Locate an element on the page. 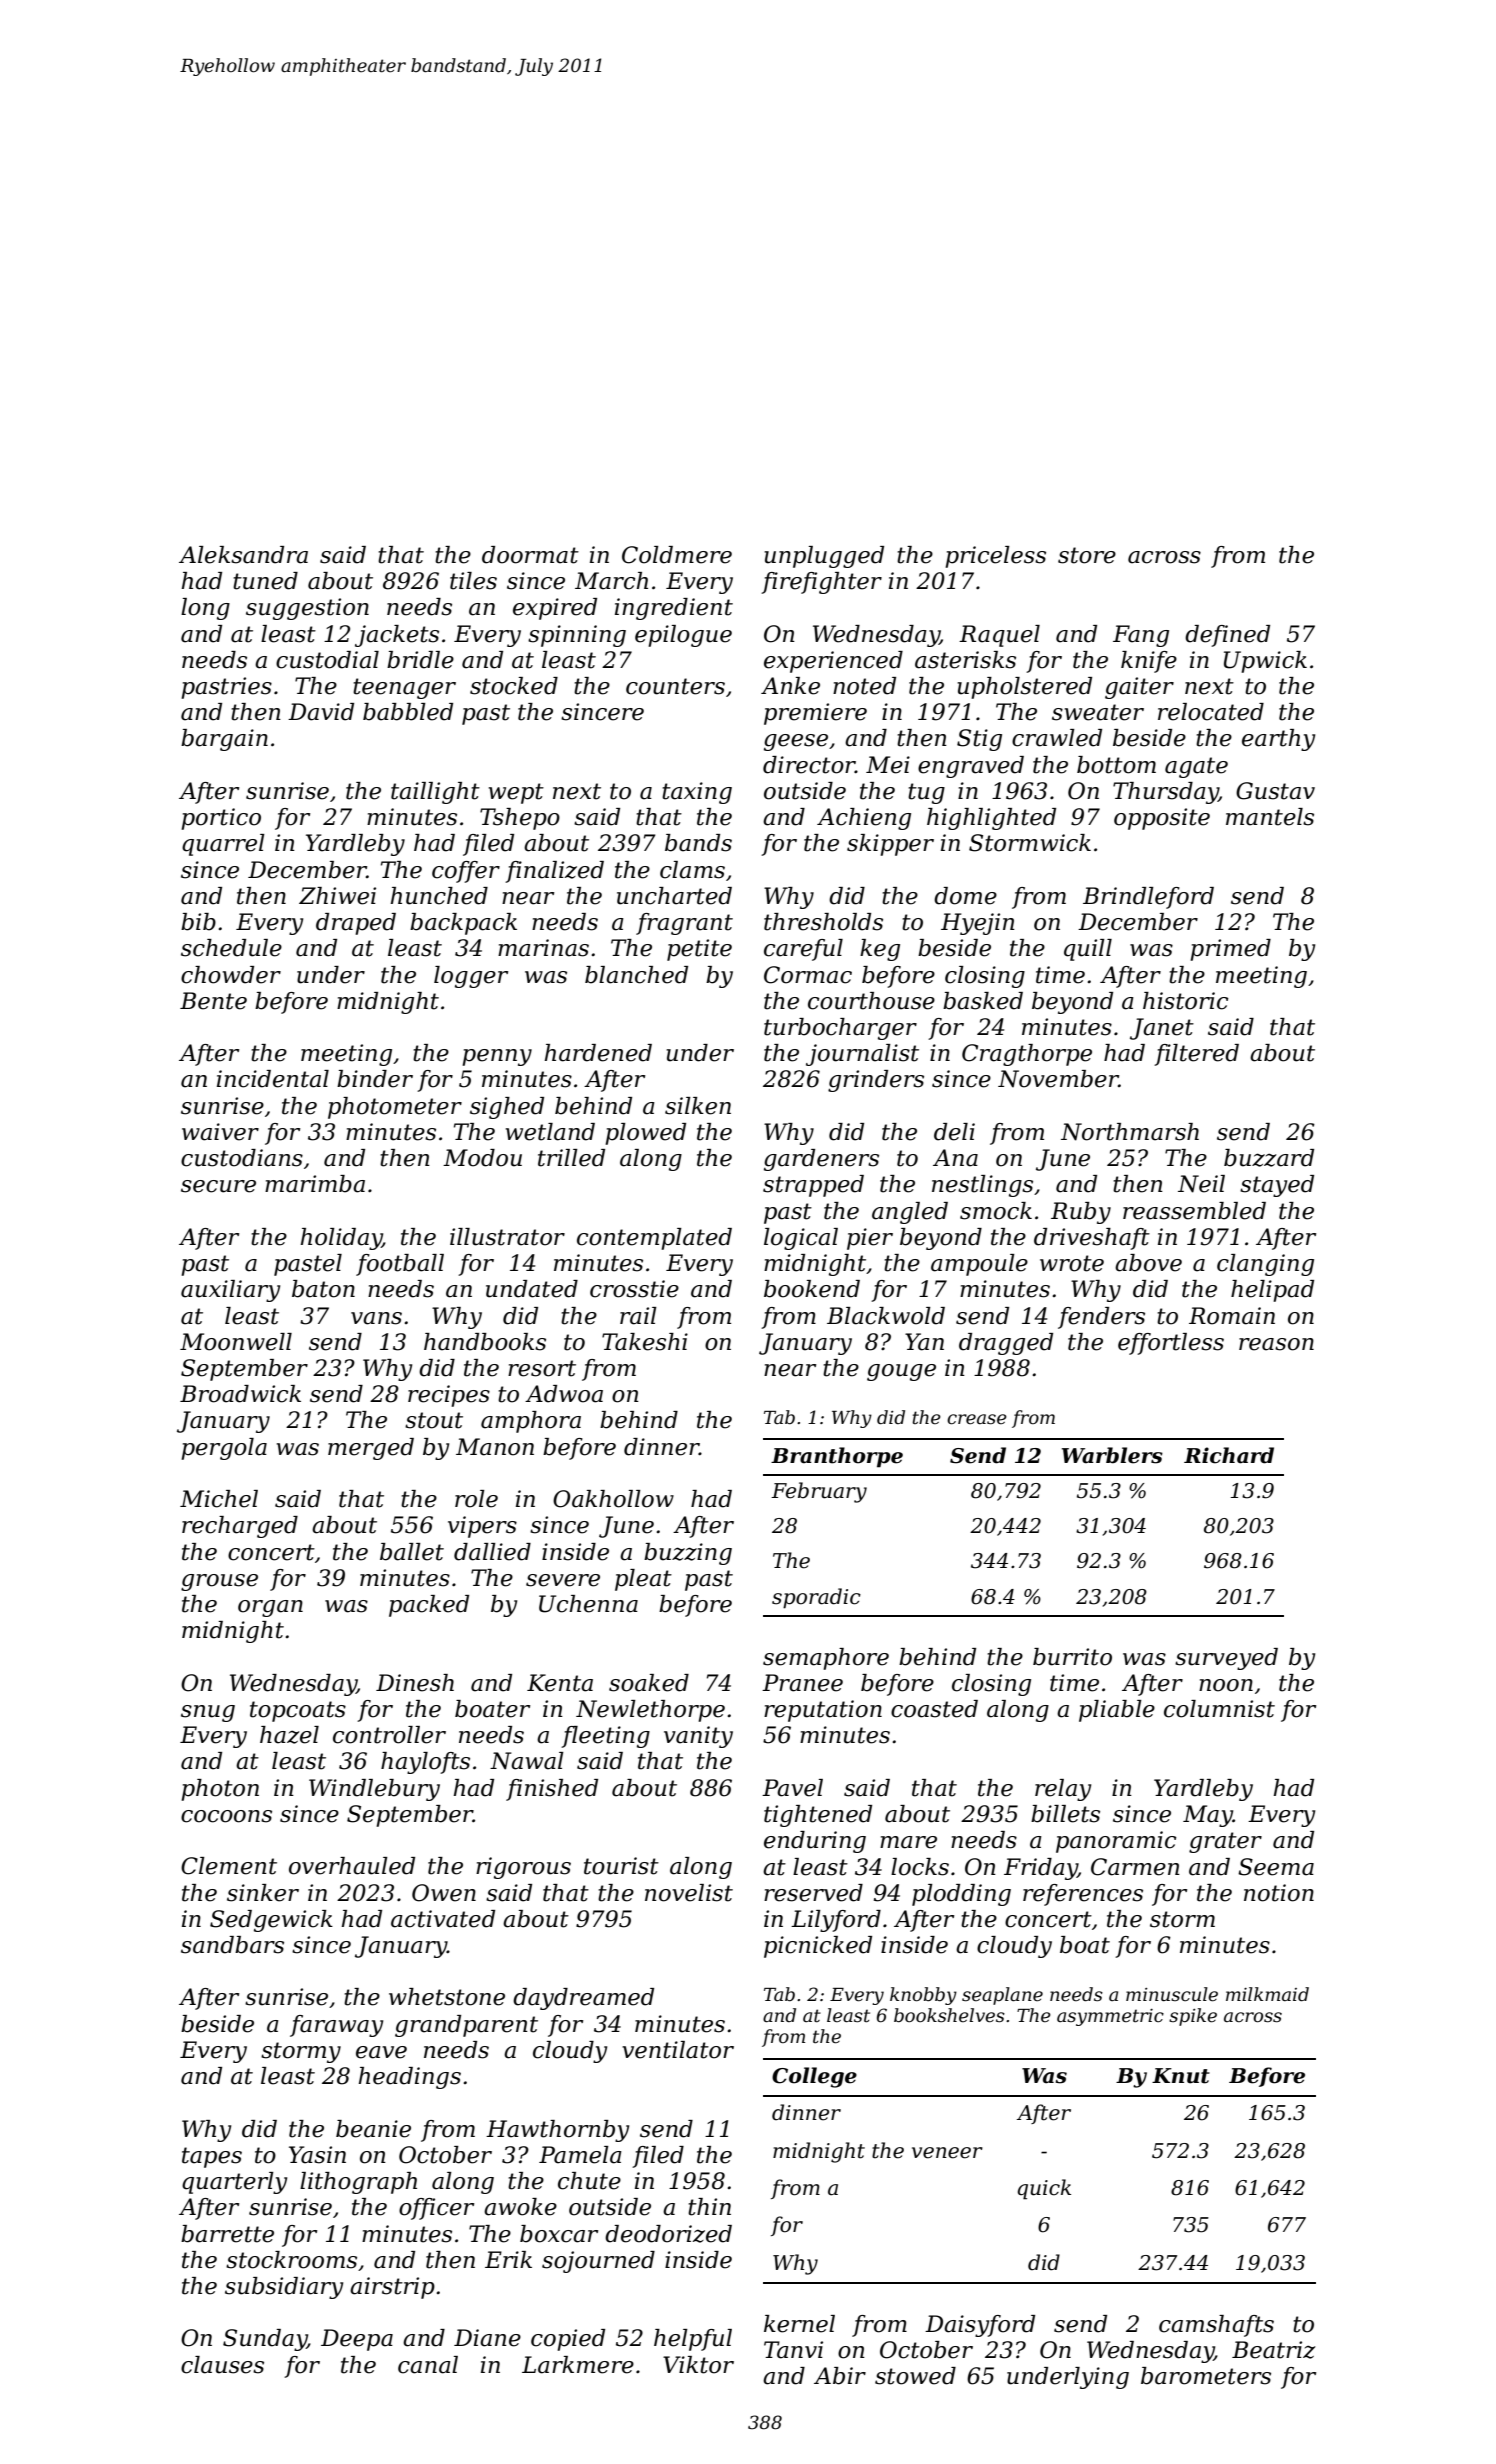 The image size is (1496, 2464). enduring is located at coordinates (815, 1842).
